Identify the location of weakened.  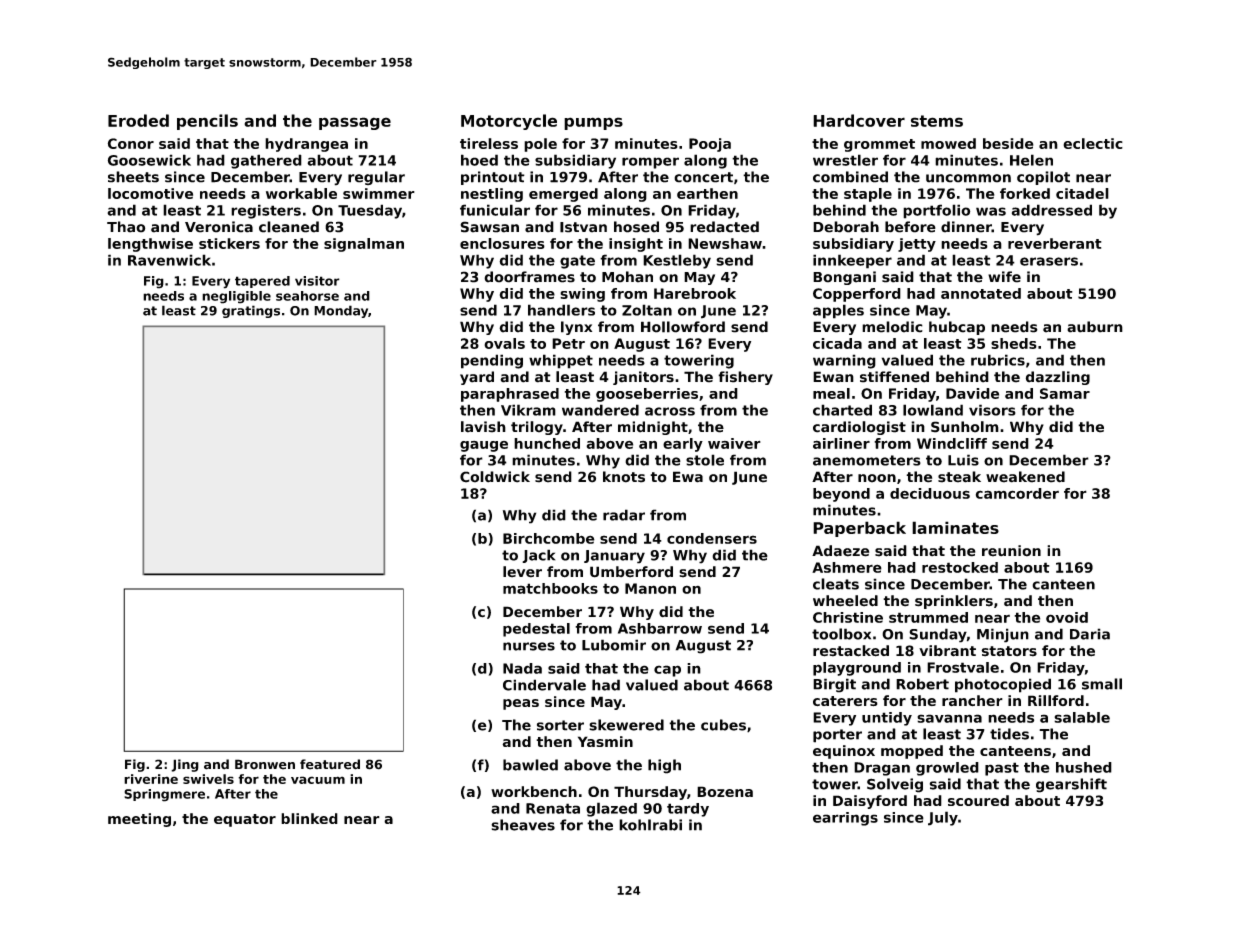
(1025, 477).
